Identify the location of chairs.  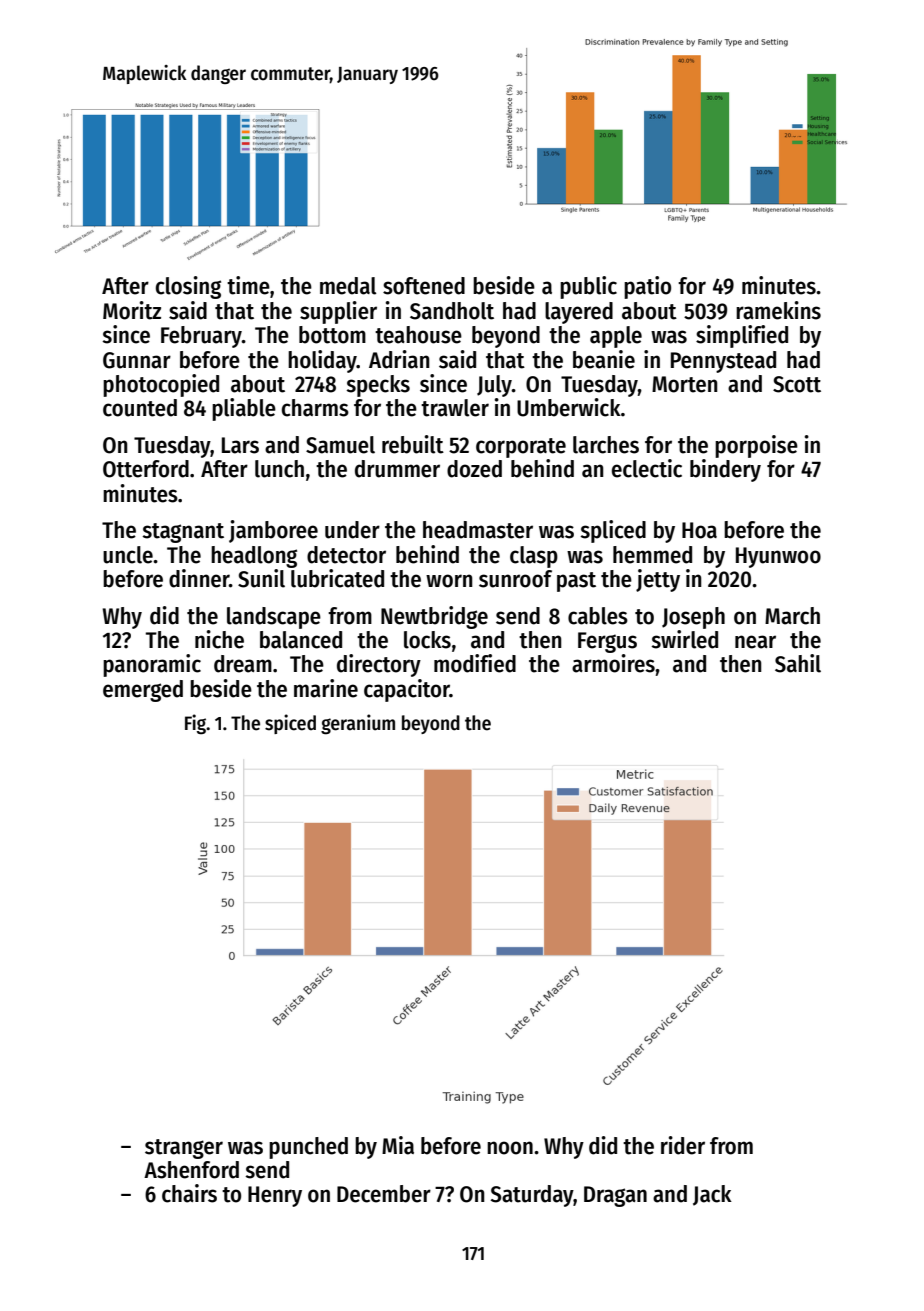
(189, 1193).
